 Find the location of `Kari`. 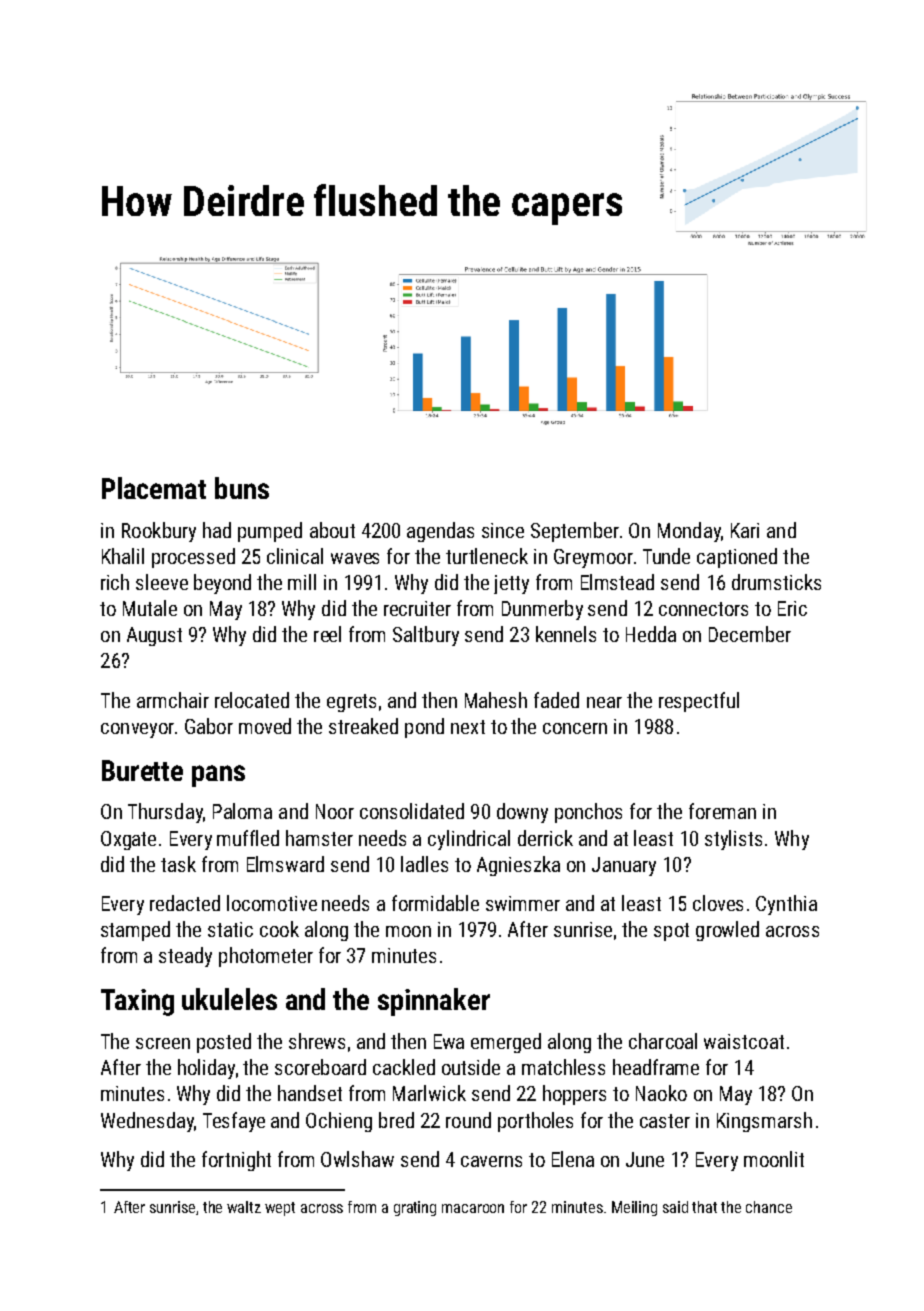

Kari is located at coordinates (745, 530).
